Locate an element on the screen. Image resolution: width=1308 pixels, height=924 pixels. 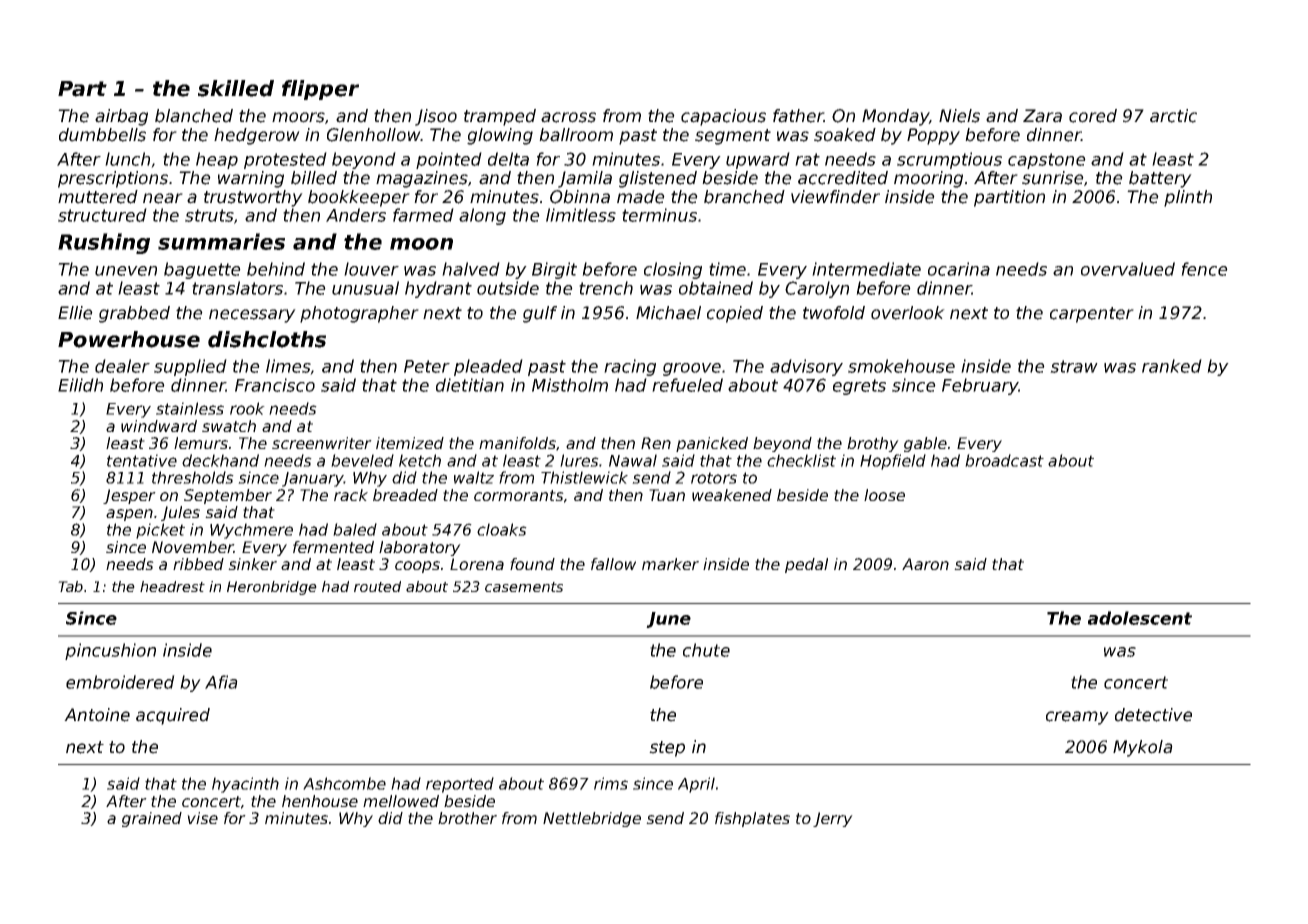
Mykola is located at coordinates (1143, 748).
